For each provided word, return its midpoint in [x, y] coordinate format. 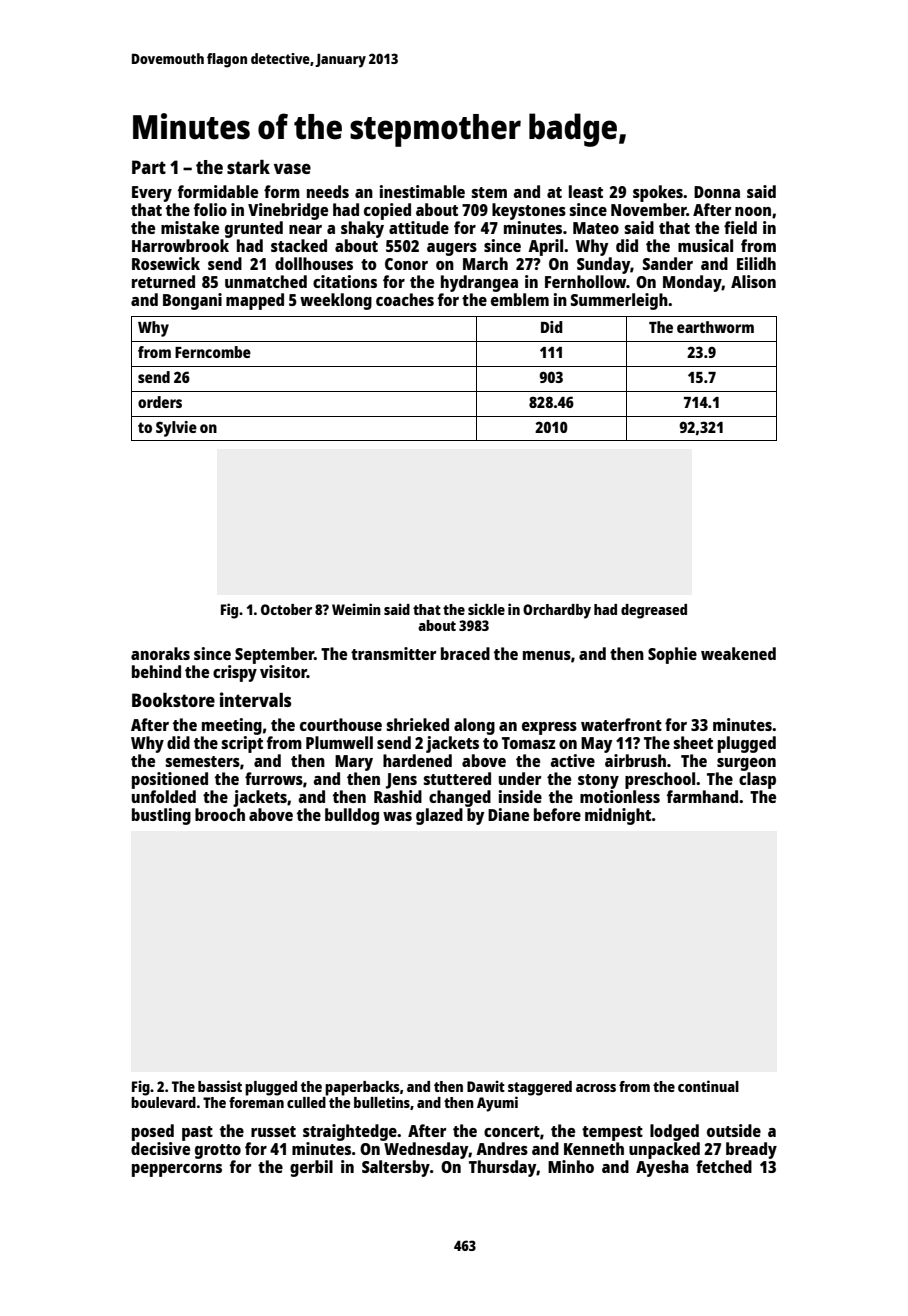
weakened [738, 653]
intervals [255, 699]
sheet [693, 742]
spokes [658, 193]
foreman [256, 1102]
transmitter [393, 653]
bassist [220, 1086]
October [286, 609]
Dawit [486, 1086]
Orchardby [557, 611]
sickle [486, 609]
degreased [654, 611]
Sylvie [176, 429]
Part [149, 167]
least [586, 191]
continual [708, 1086]
